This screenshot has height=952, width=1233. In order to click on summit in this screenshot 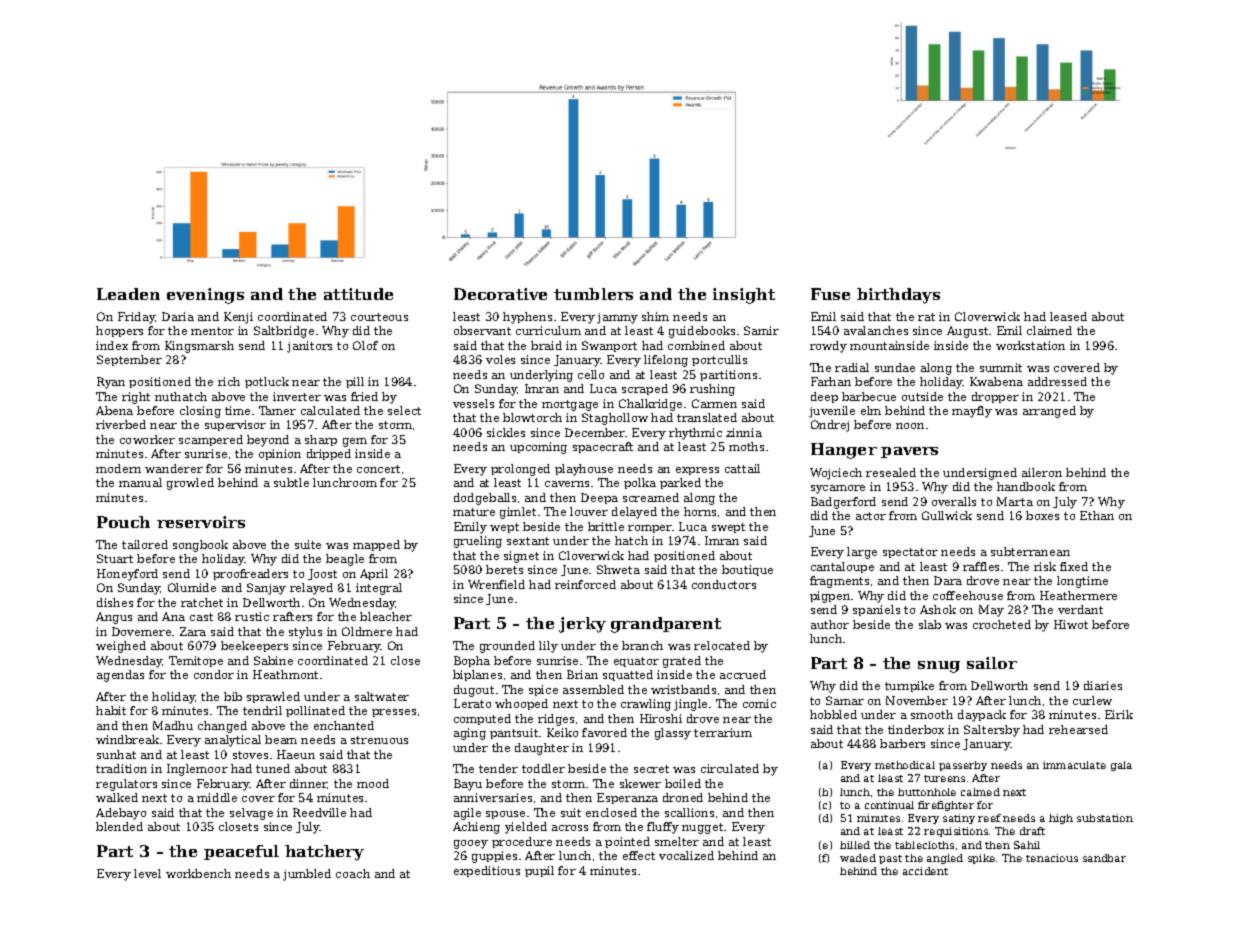, I will do `click(1001, 367)`.
